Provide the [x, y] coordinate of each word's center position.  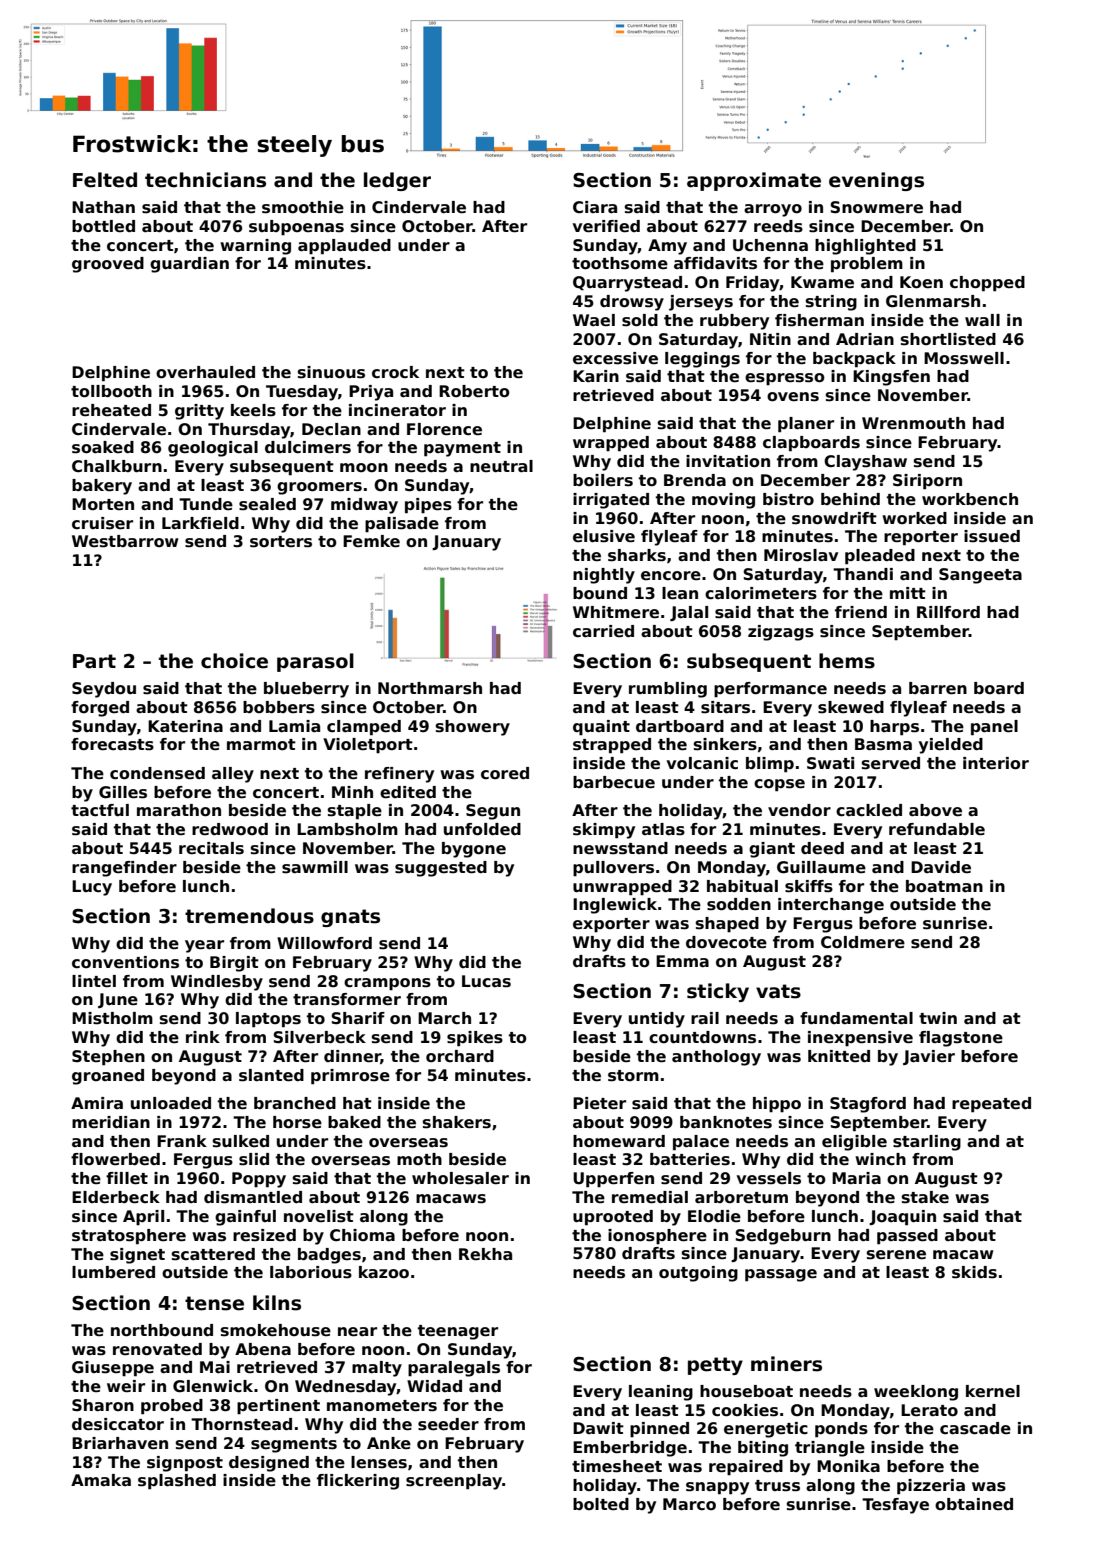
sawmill [315, 867]
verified [606, 226]
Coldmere [863, 942]
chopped [987, 284]
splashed [177, 1482]
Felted [105, 180]
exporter [611, 925]
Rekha [485, 1254]
